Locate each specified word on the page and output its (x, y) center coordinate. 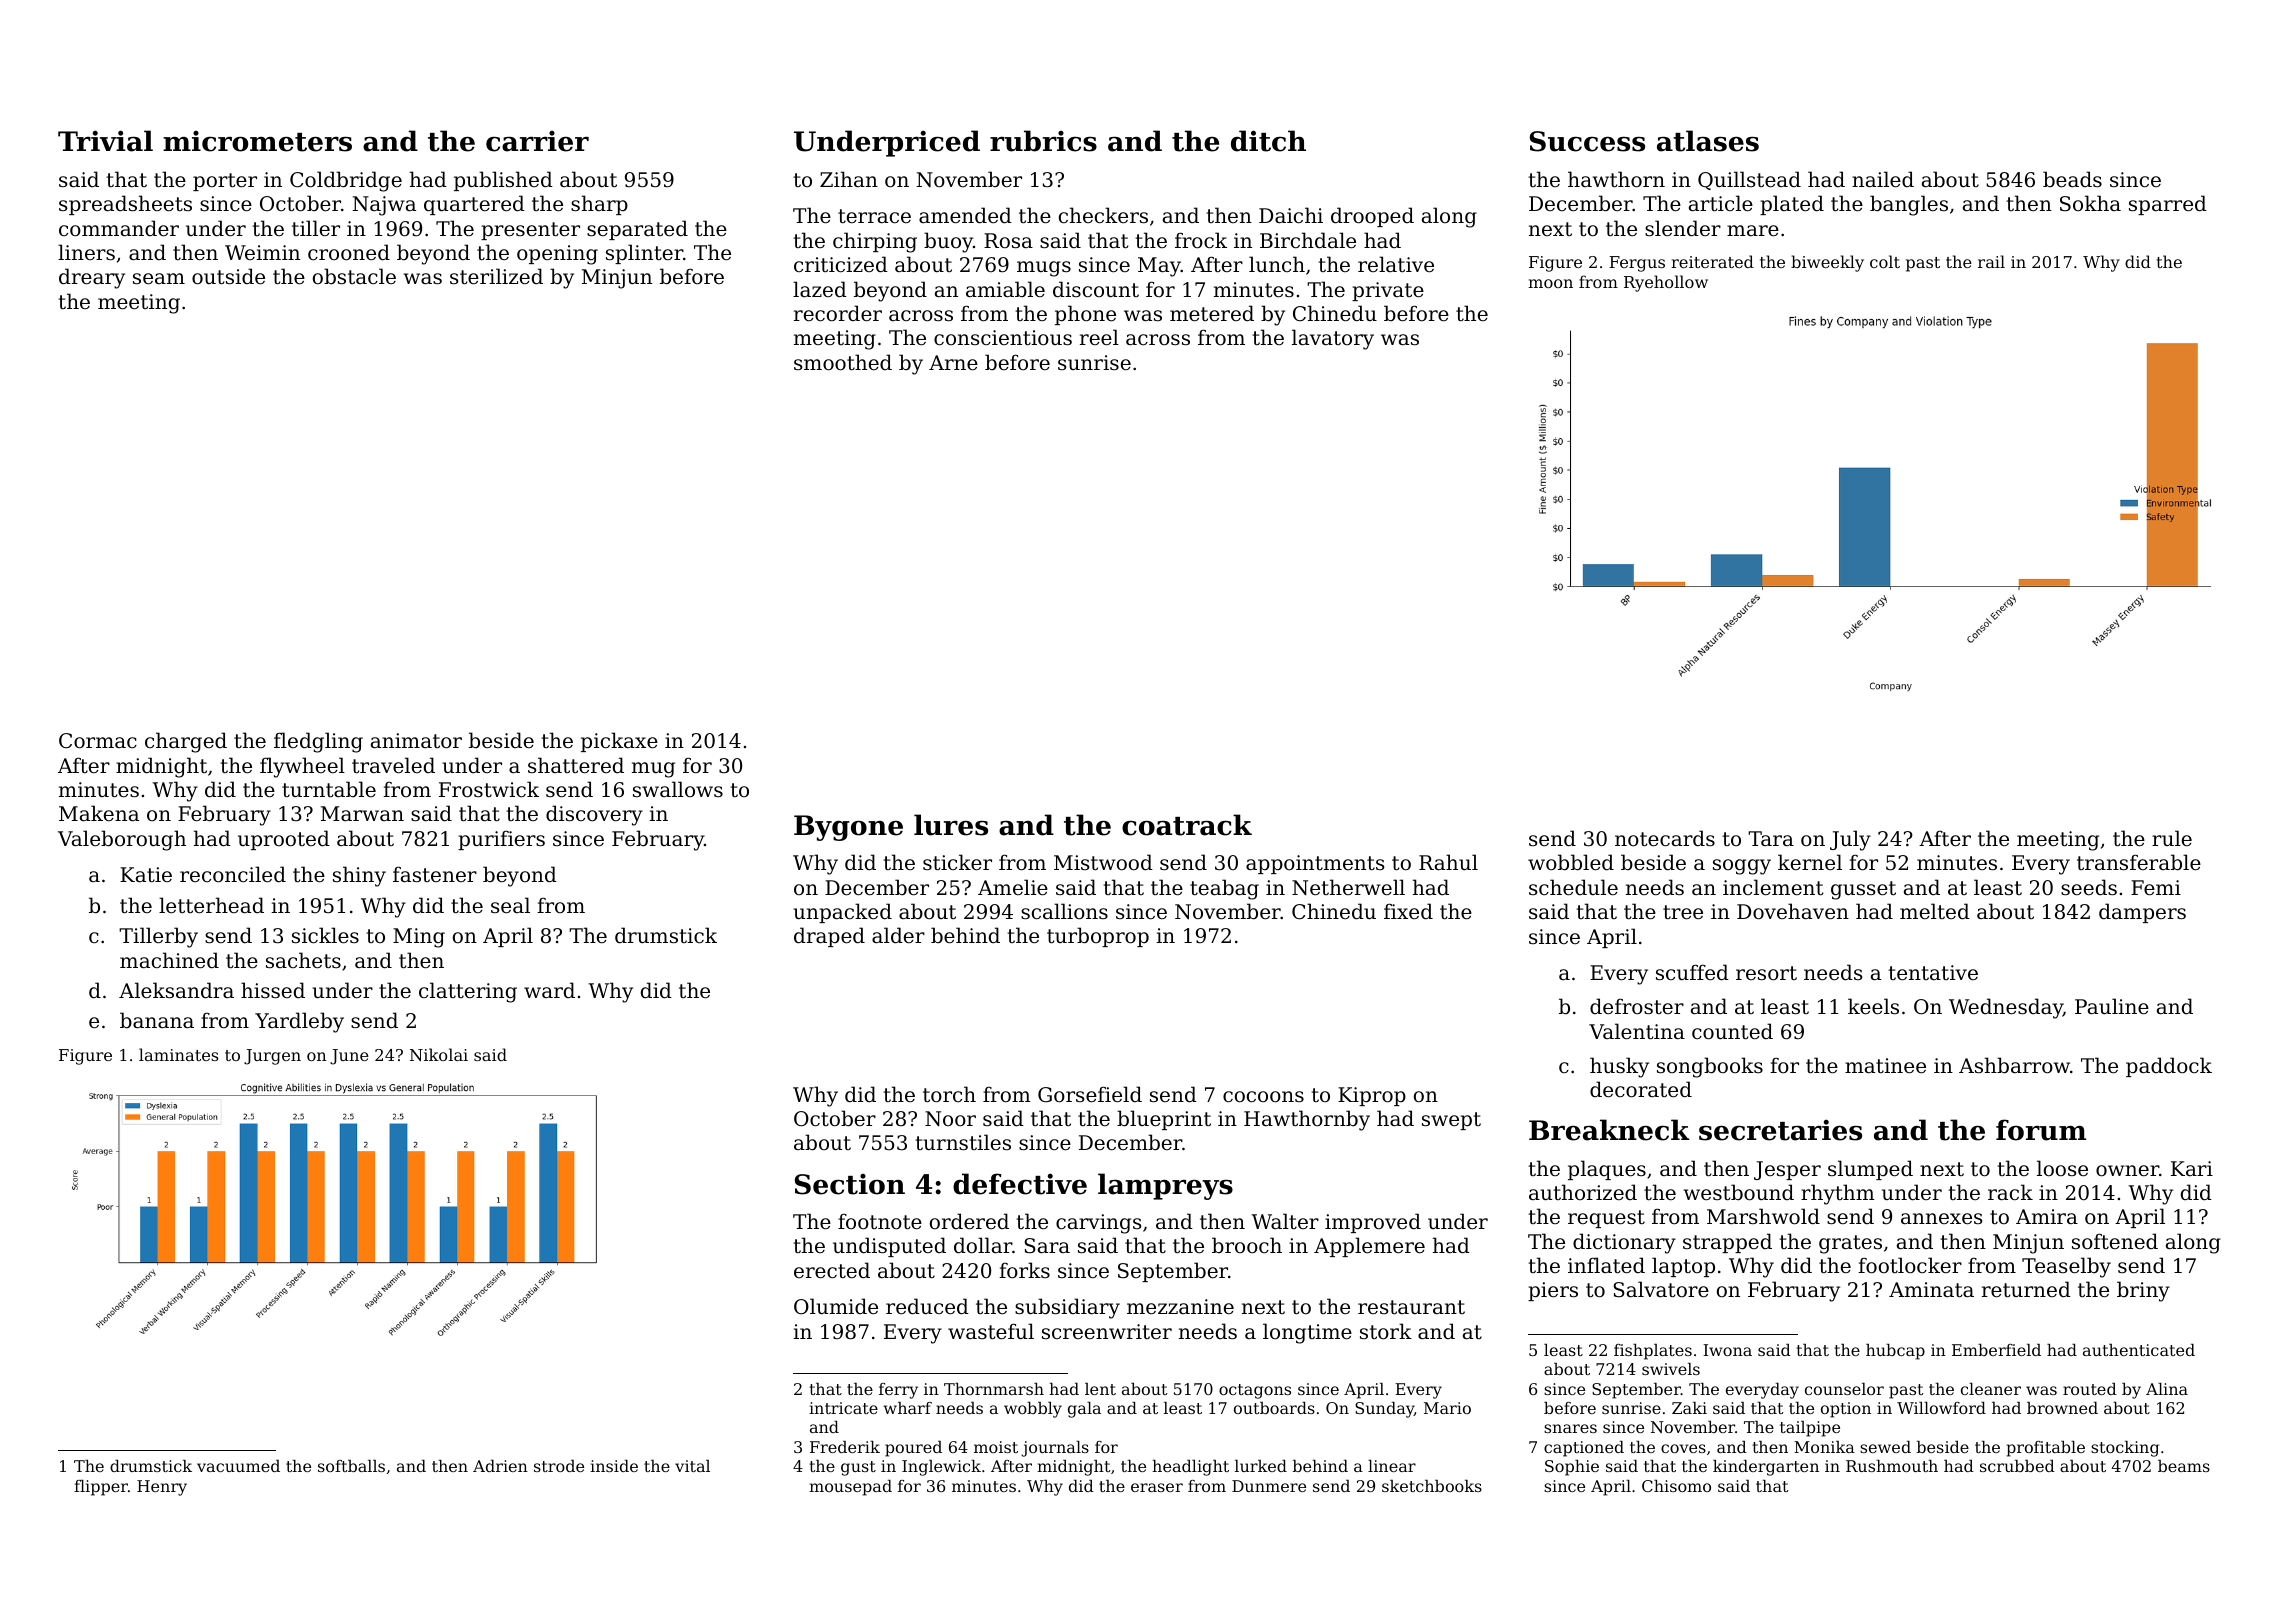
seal (510, 905)
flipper (101, 1488)
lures (951, 825)
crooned (349, 252)
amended (965, 215)
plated (1792, 205)
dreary (92, 278)
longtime (1307, 1333)
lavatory (1333, 339)
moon (1550, 283)
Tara (1771, 838)
